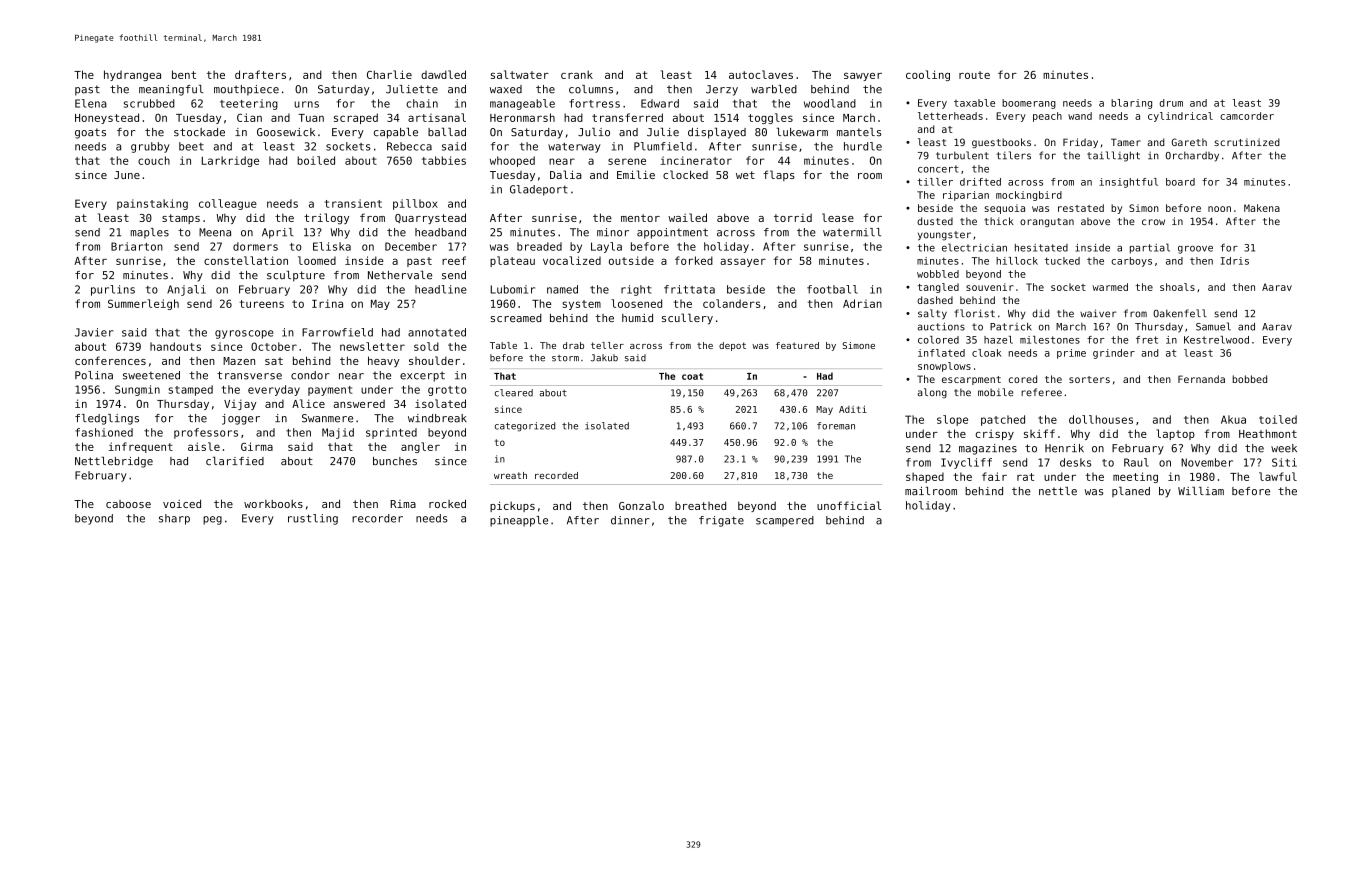 The width and height of the page is (1372, 887). What do you see at coordinates (514, 393) in the page?
I see `cleared` at bounding box center [514, 393].
